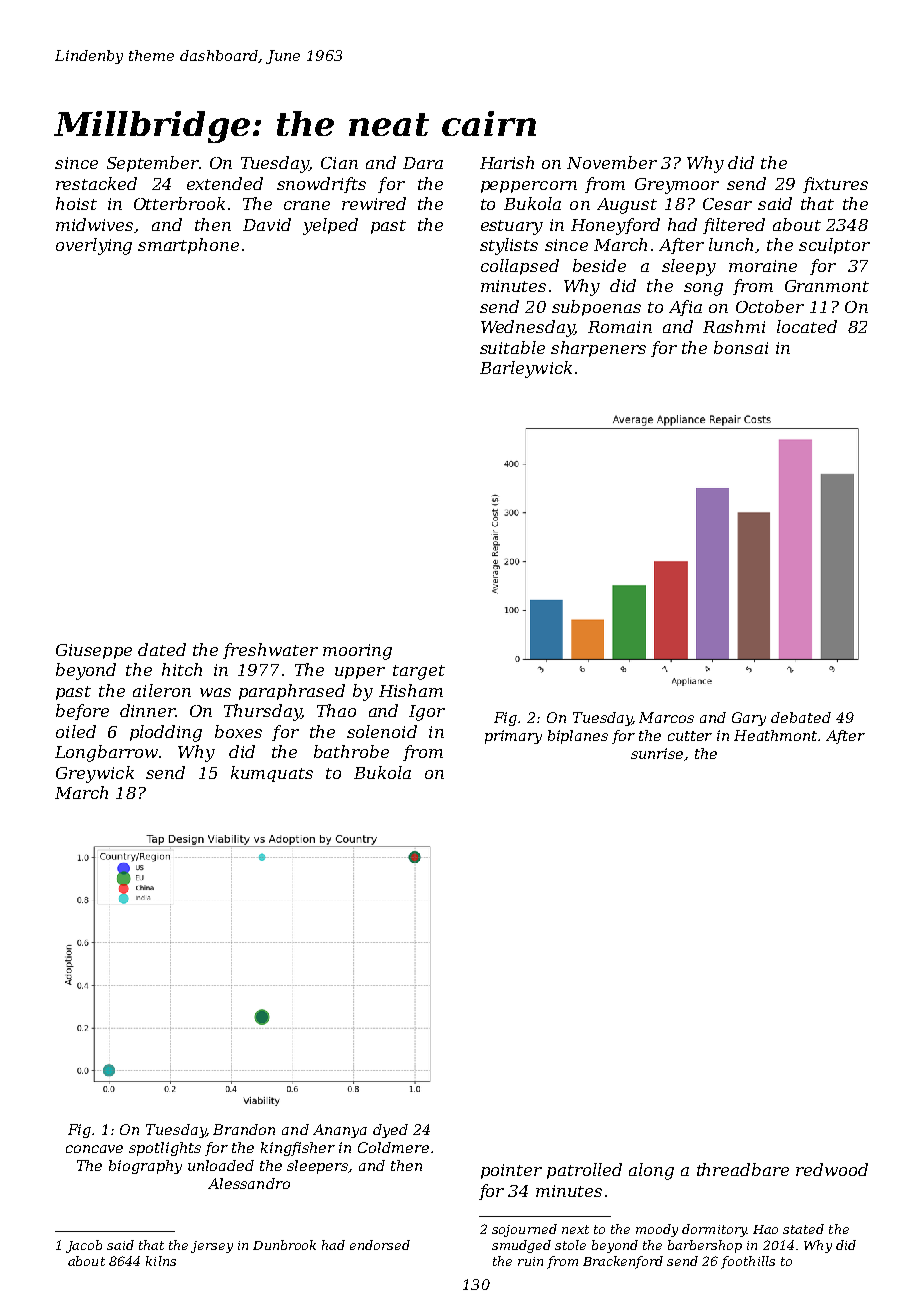 The image size is (924, 1314). Describe the element at coordinates (95, 774) in the screenshot. I see `Greywick` at that location.
